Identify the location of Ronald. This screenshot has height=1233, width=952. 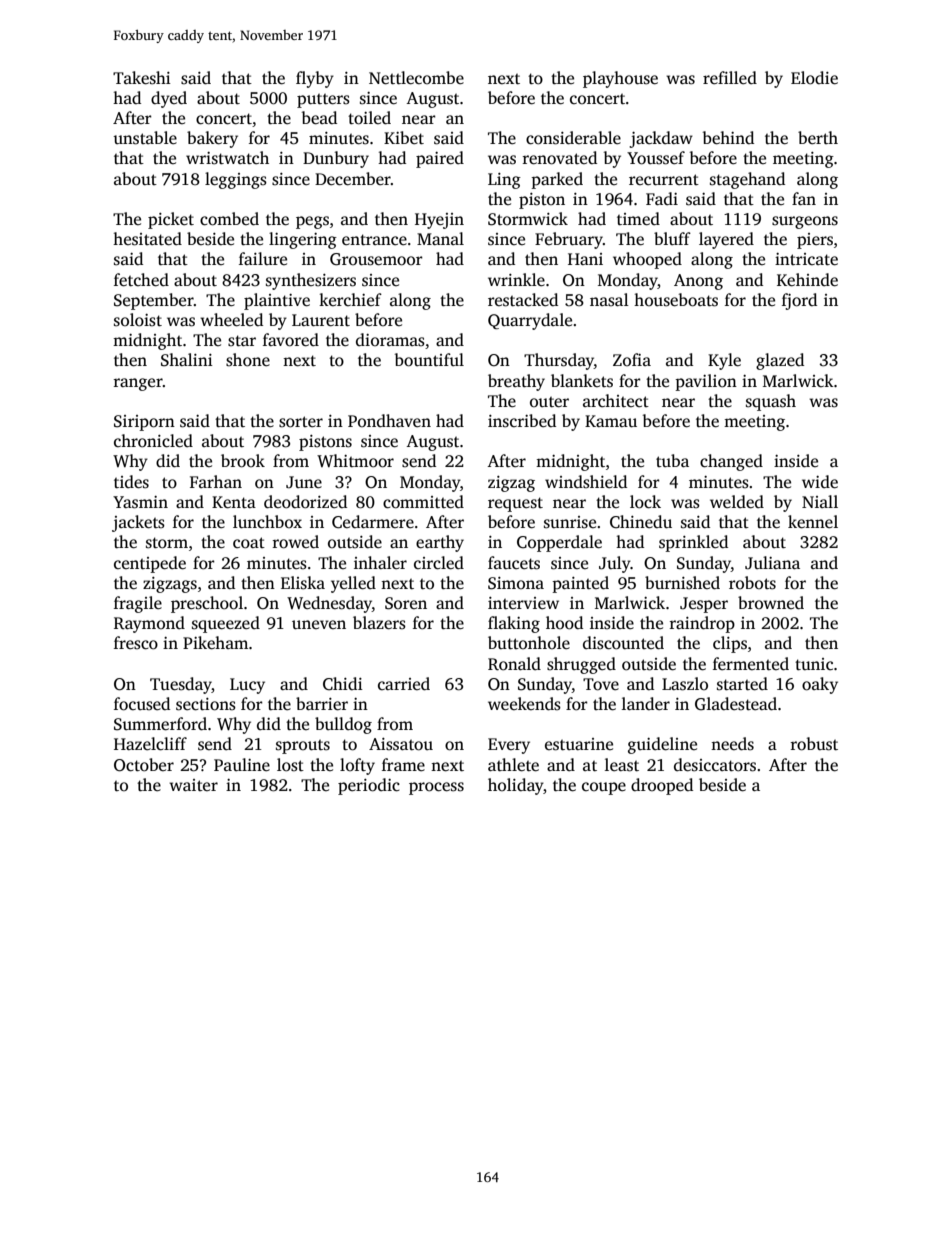
(514, 664).
